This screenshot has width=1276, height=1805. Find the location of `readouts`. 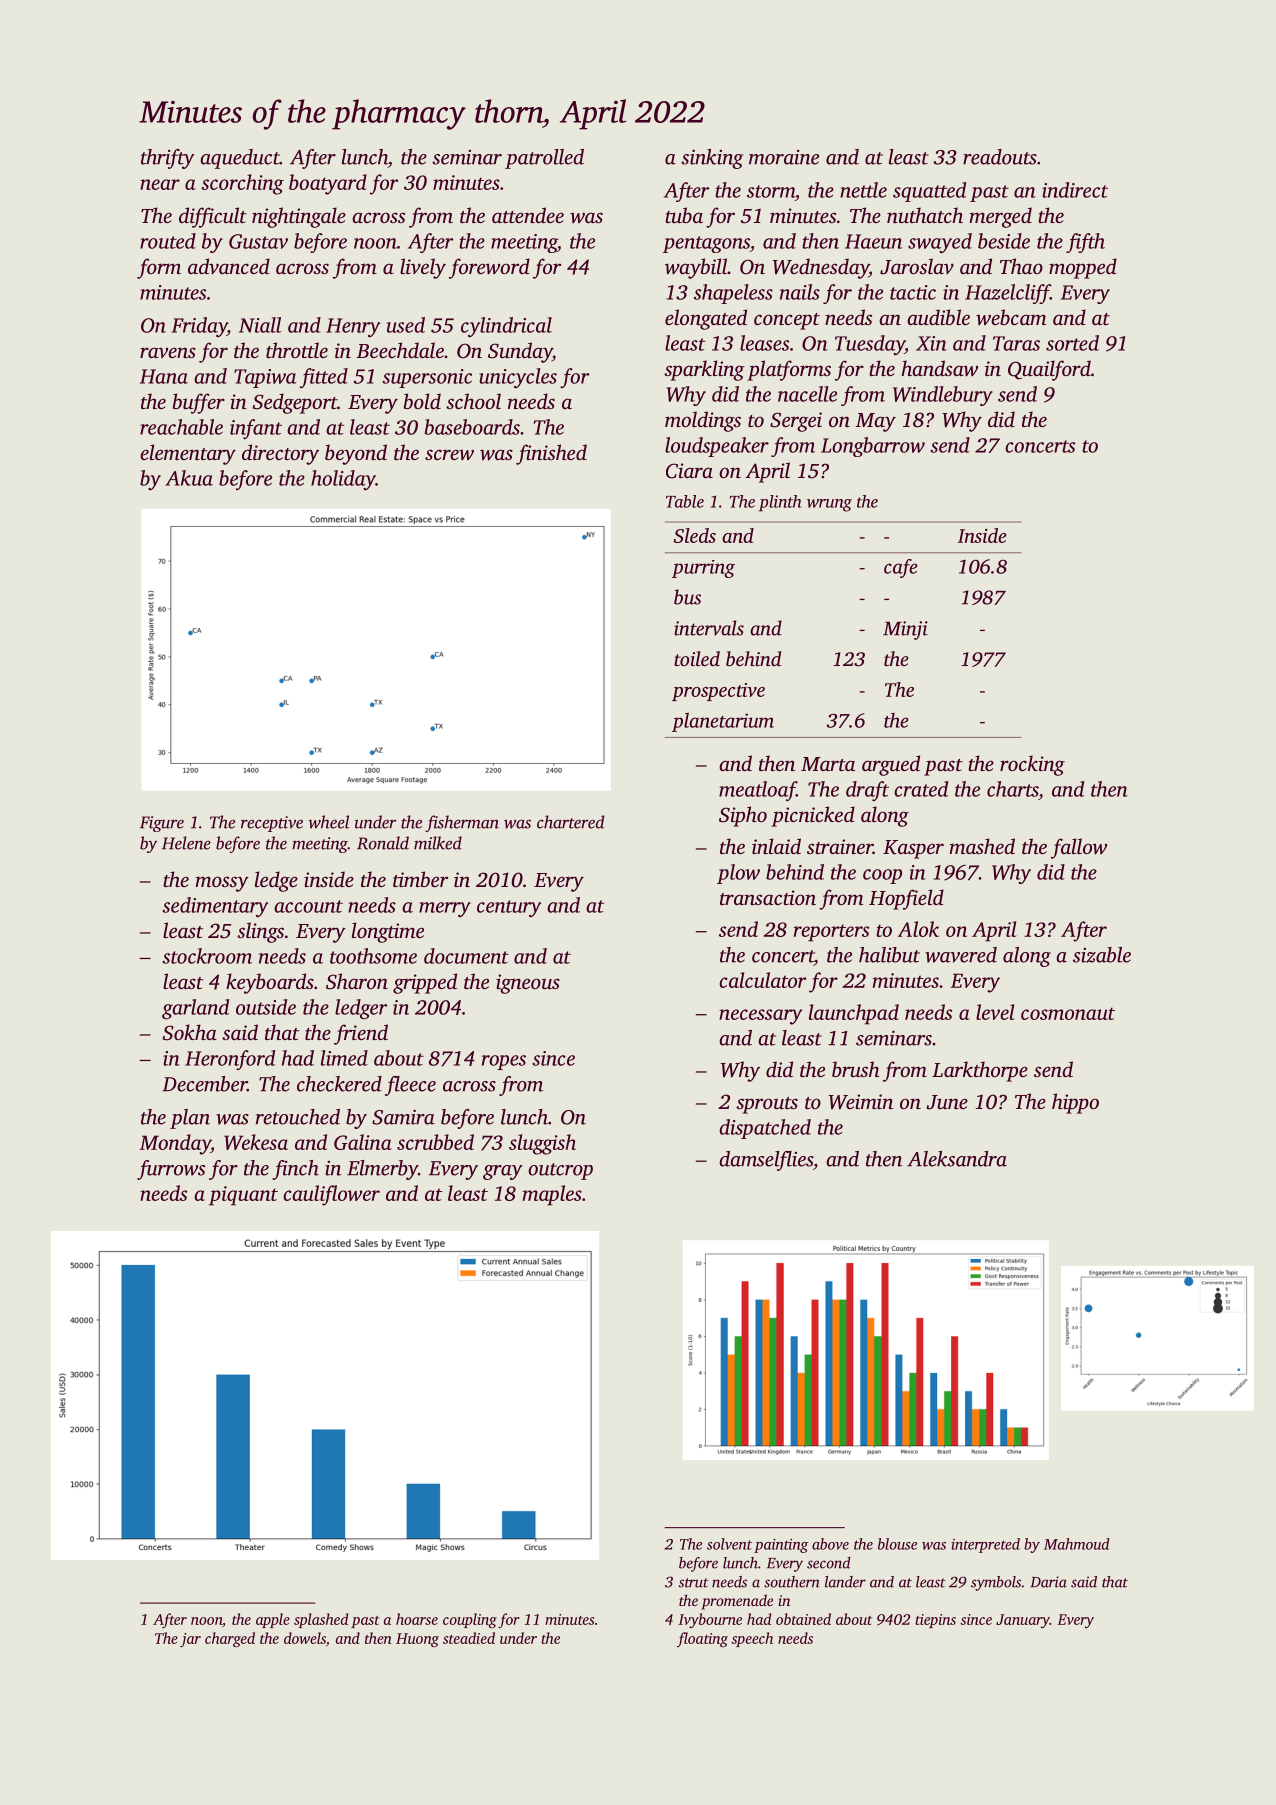

readouts is located at coordinates (1000, 157).
